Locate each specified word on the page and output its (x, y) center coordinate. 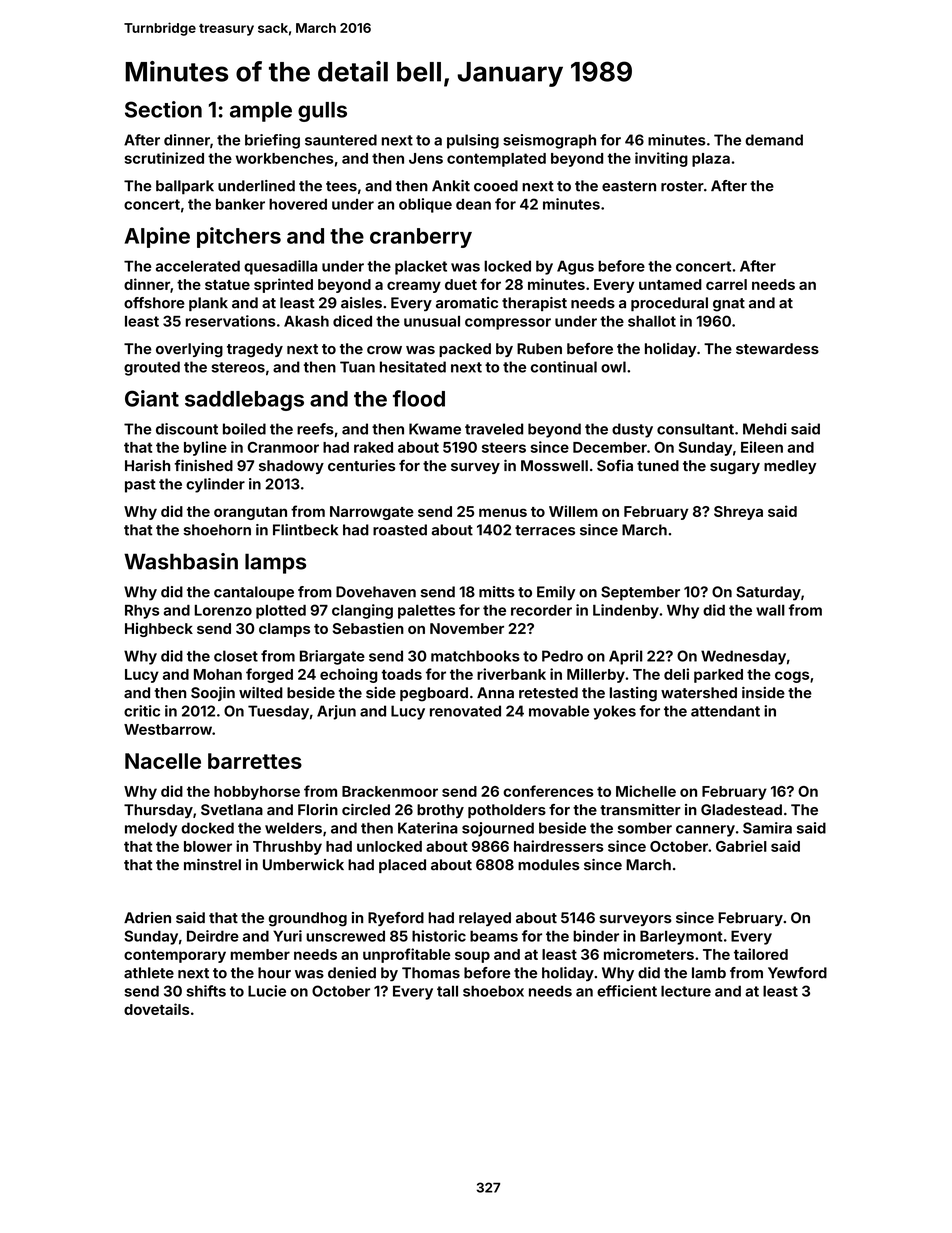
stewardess (777, 348)
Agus (575, 267)
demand (774, 140)
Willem (573, 511)
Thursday (158, 811)
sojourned (498, 829)
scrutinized (164, 158)
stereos (238, 367)
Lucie (267, 991)
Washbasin (181, 561)
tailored (761, 954)
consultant (695, 429)
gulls (322, 112)
